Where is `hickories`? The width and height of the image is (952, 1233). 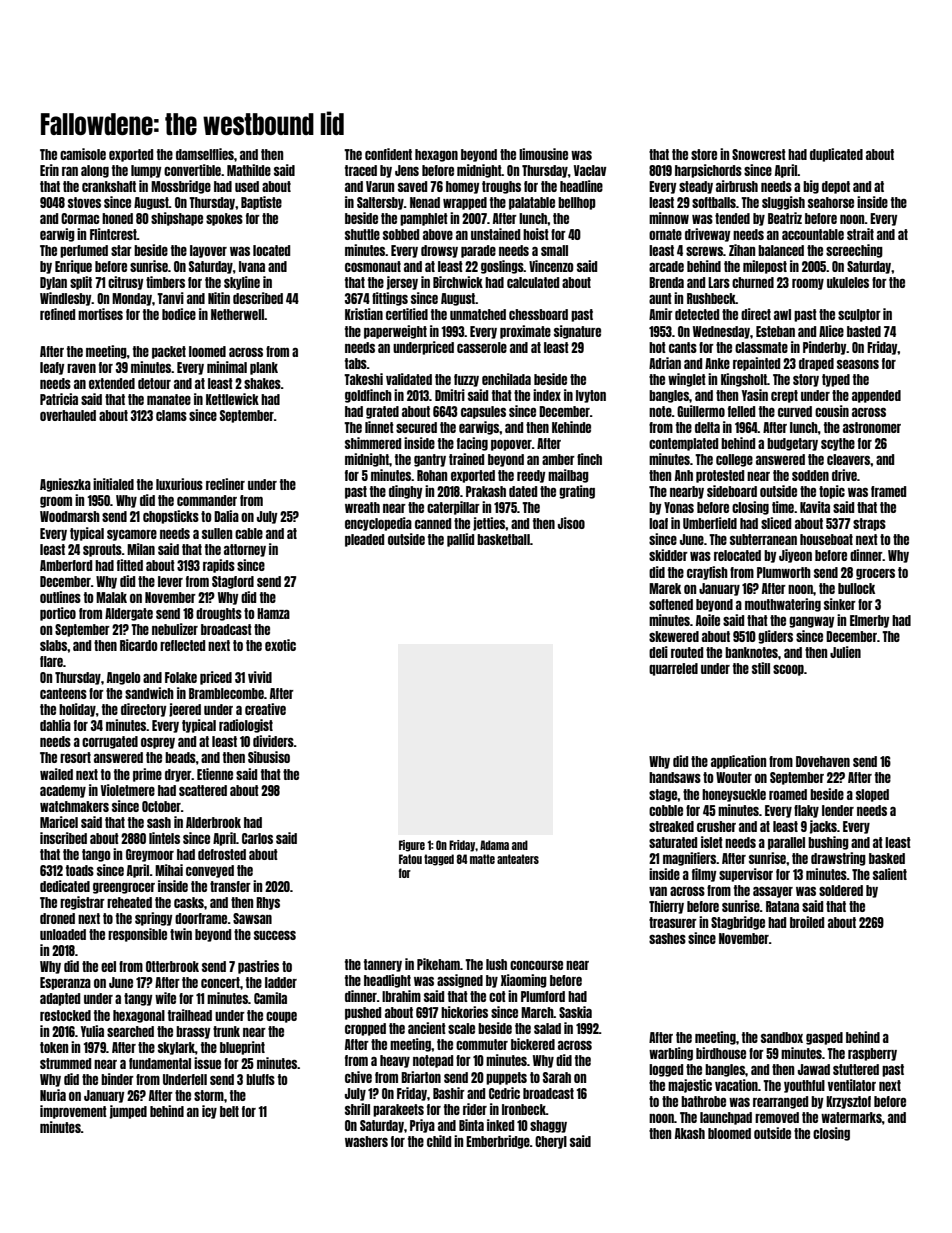 hickories is located at coordinates (464, 1012).
